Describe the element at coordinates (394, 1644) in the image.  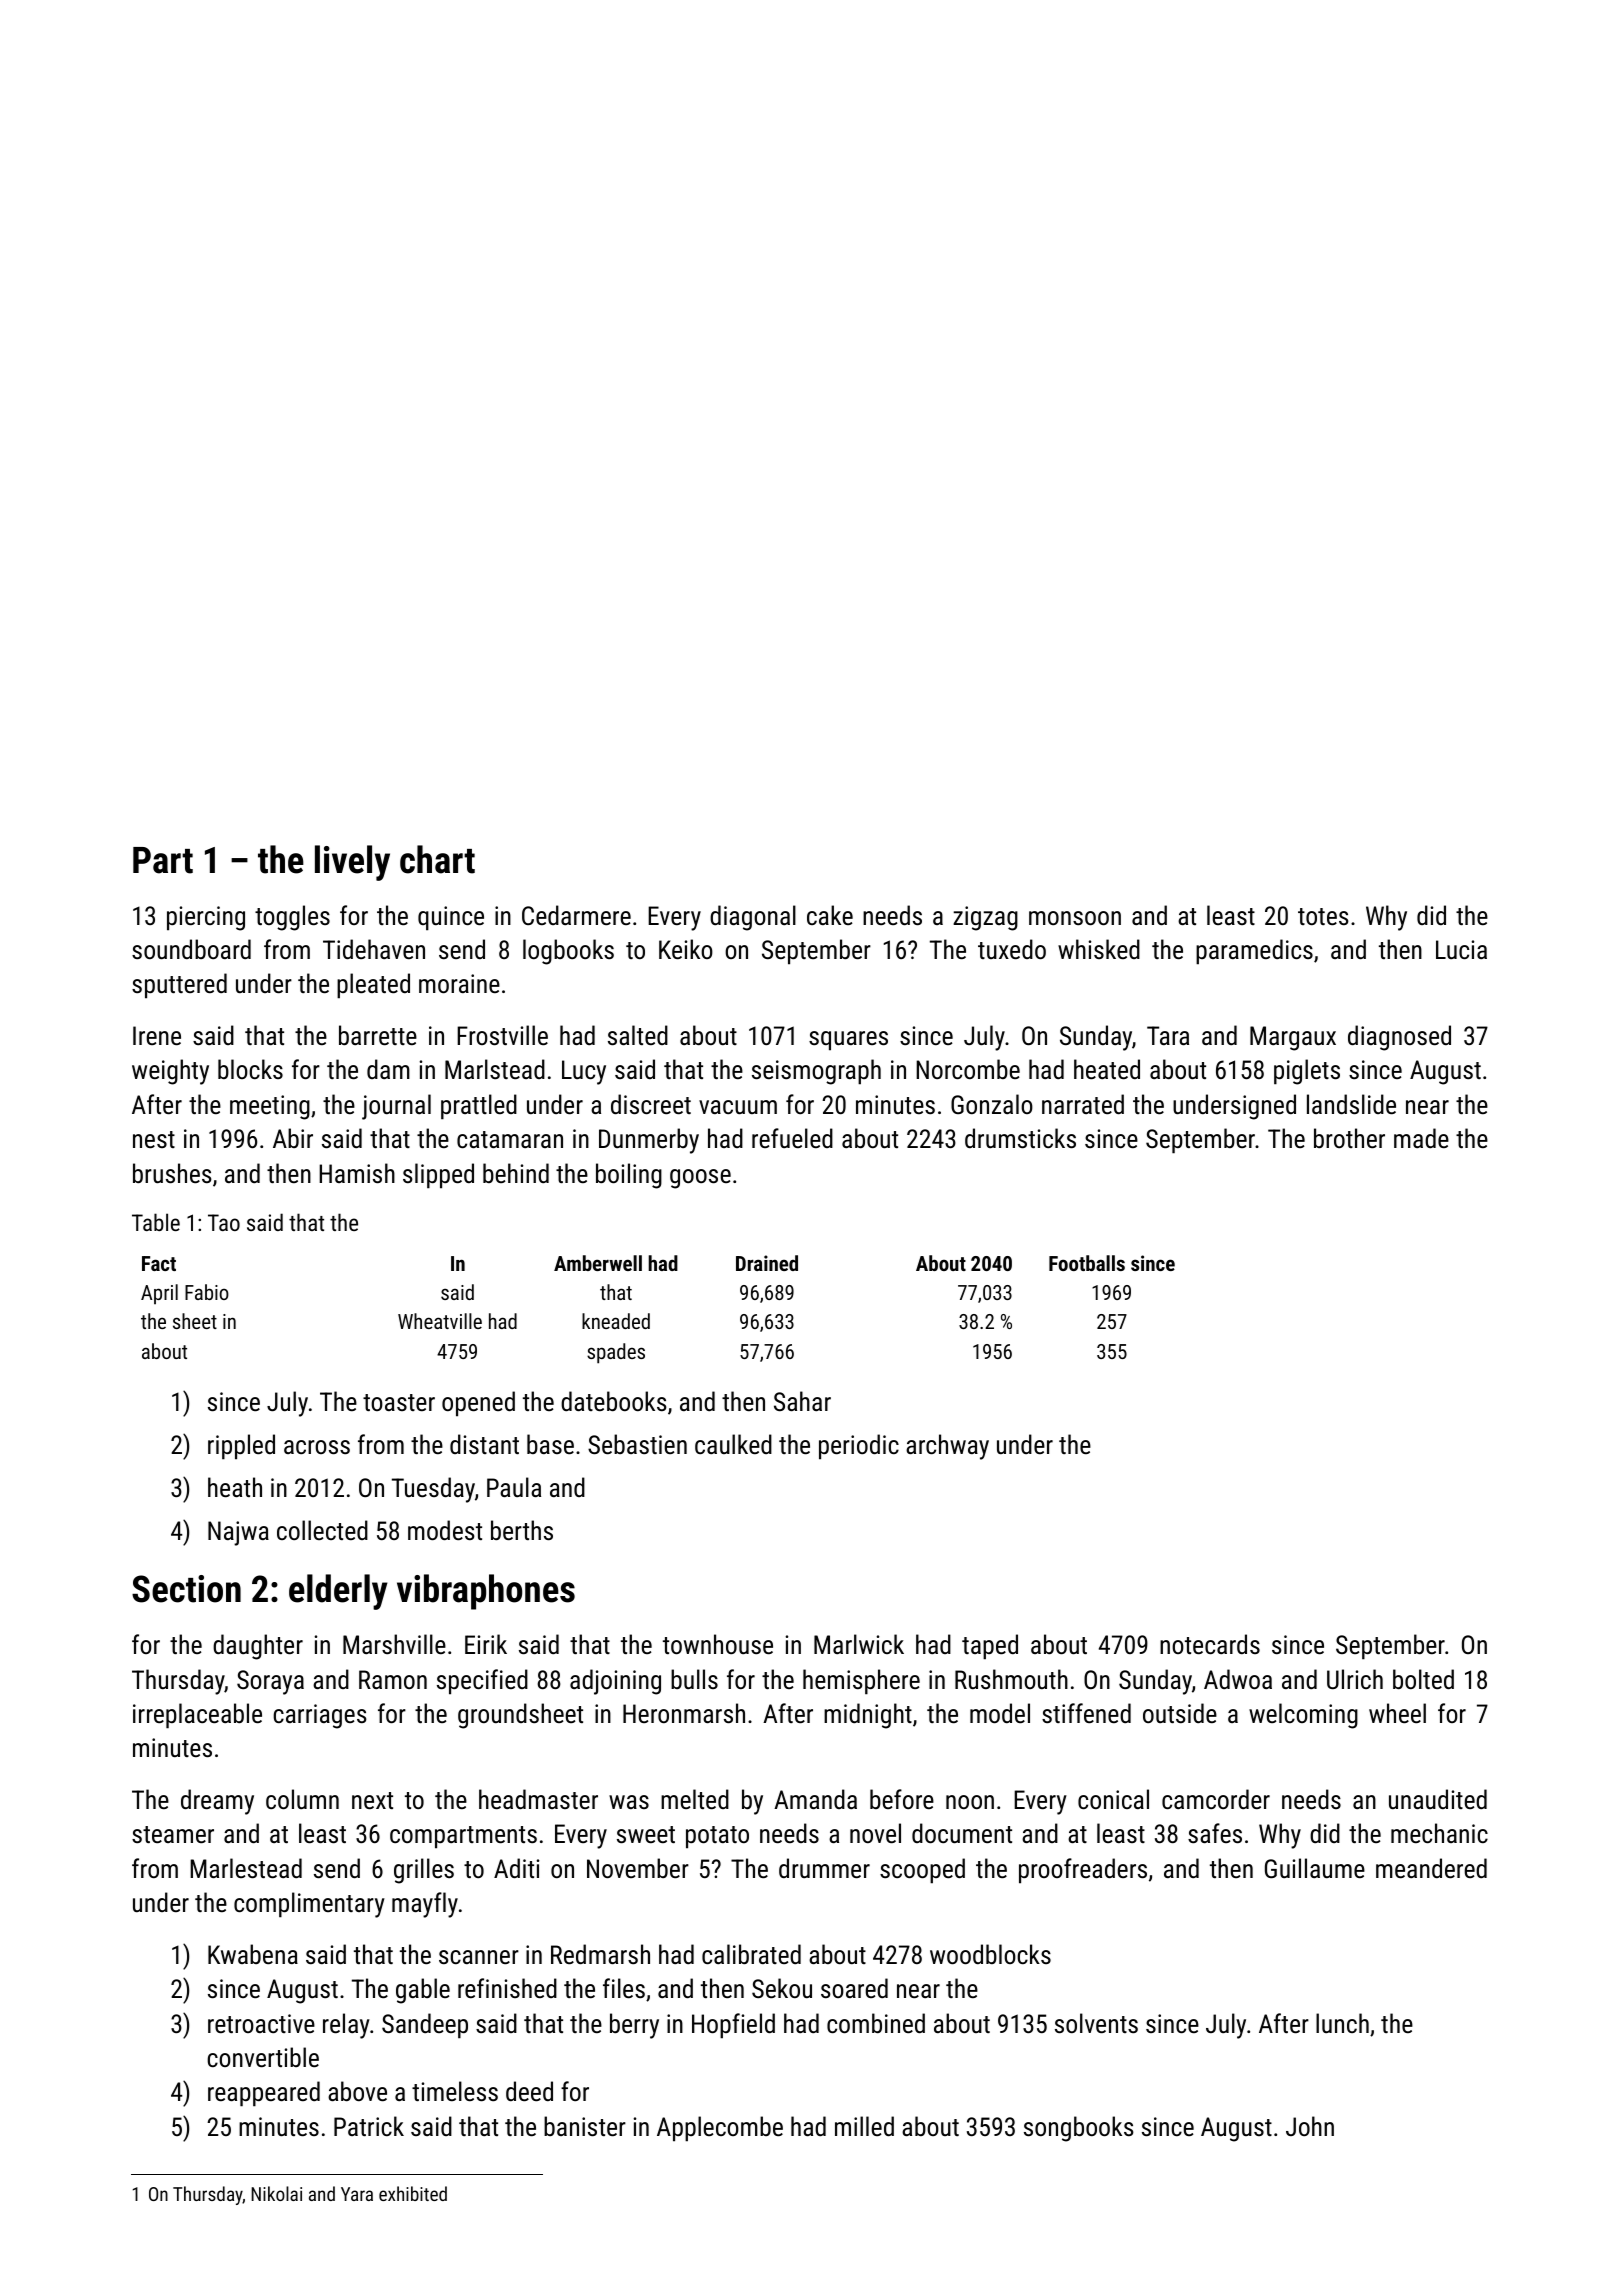
I see `Marshville` at that location.
